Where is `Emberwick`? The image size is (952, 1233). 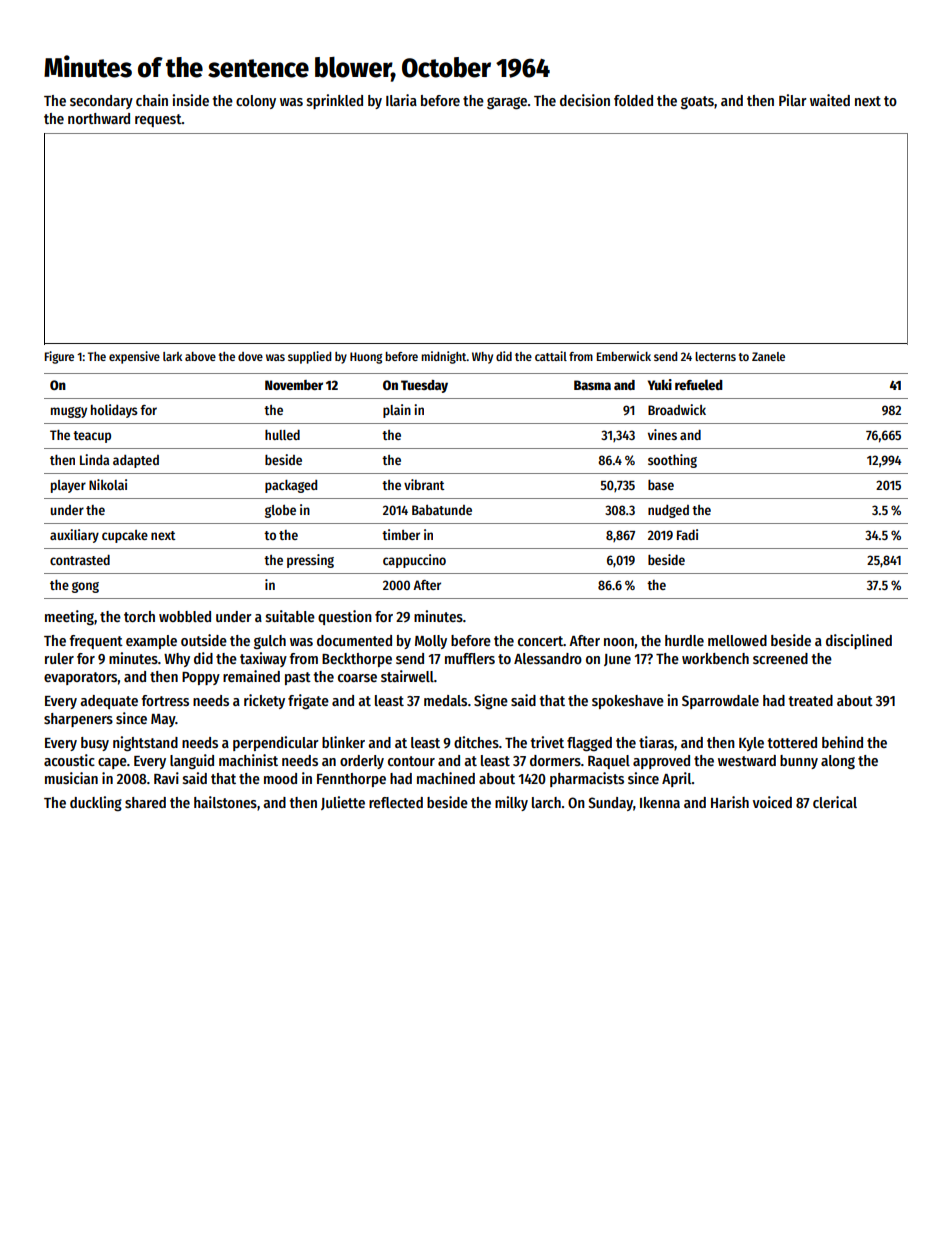
Emberwick is located at coordinates (624, 356).
